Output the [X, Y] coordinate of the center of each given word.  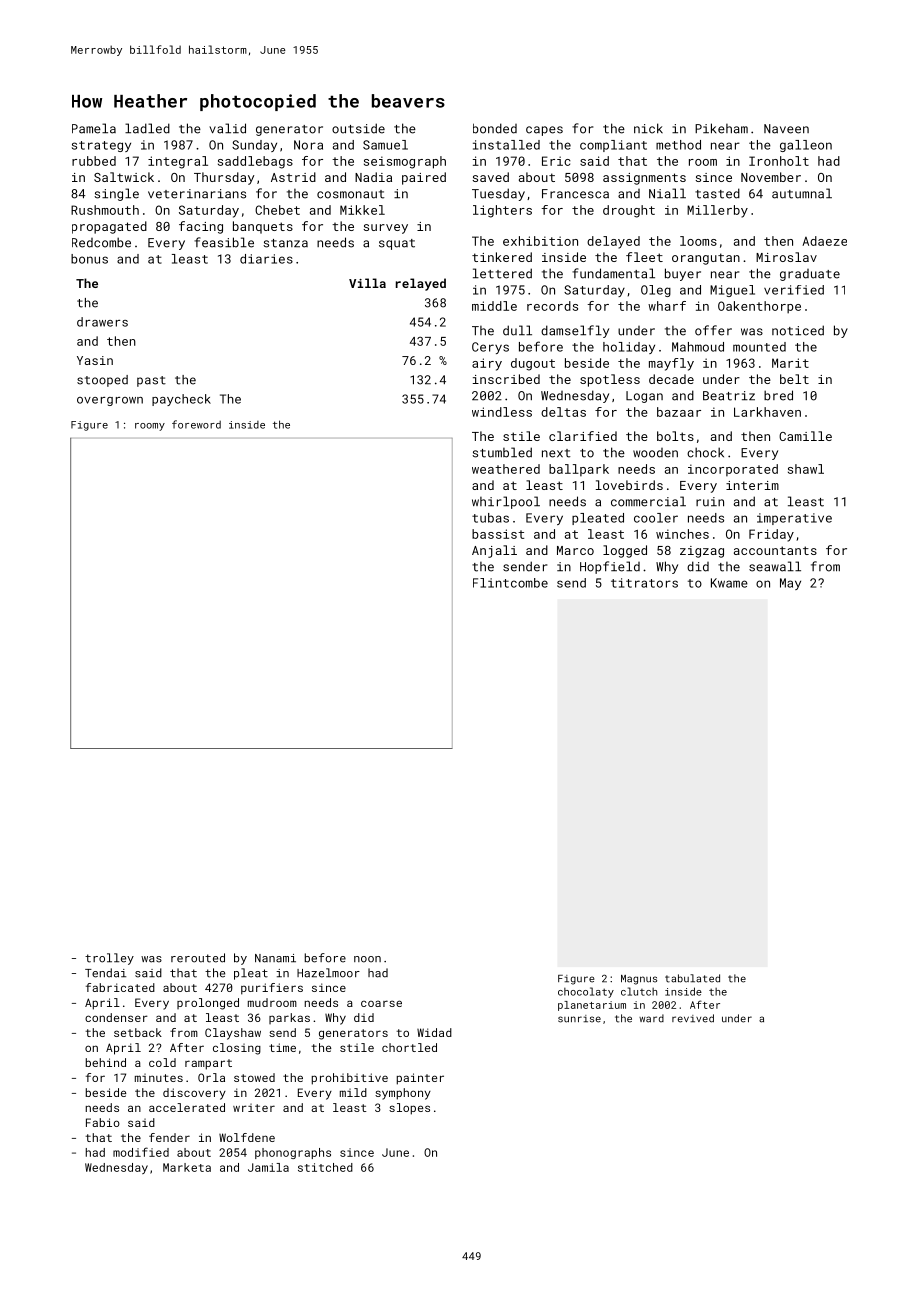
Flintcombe [510, 583]
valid [227, 128]
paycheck [181, 400]
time [282, 1047]
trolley [109, 959]
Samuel [385, 145]
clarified [583, 436]
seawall [775, 566]
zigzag [702, 552]
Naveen [786, 129]
